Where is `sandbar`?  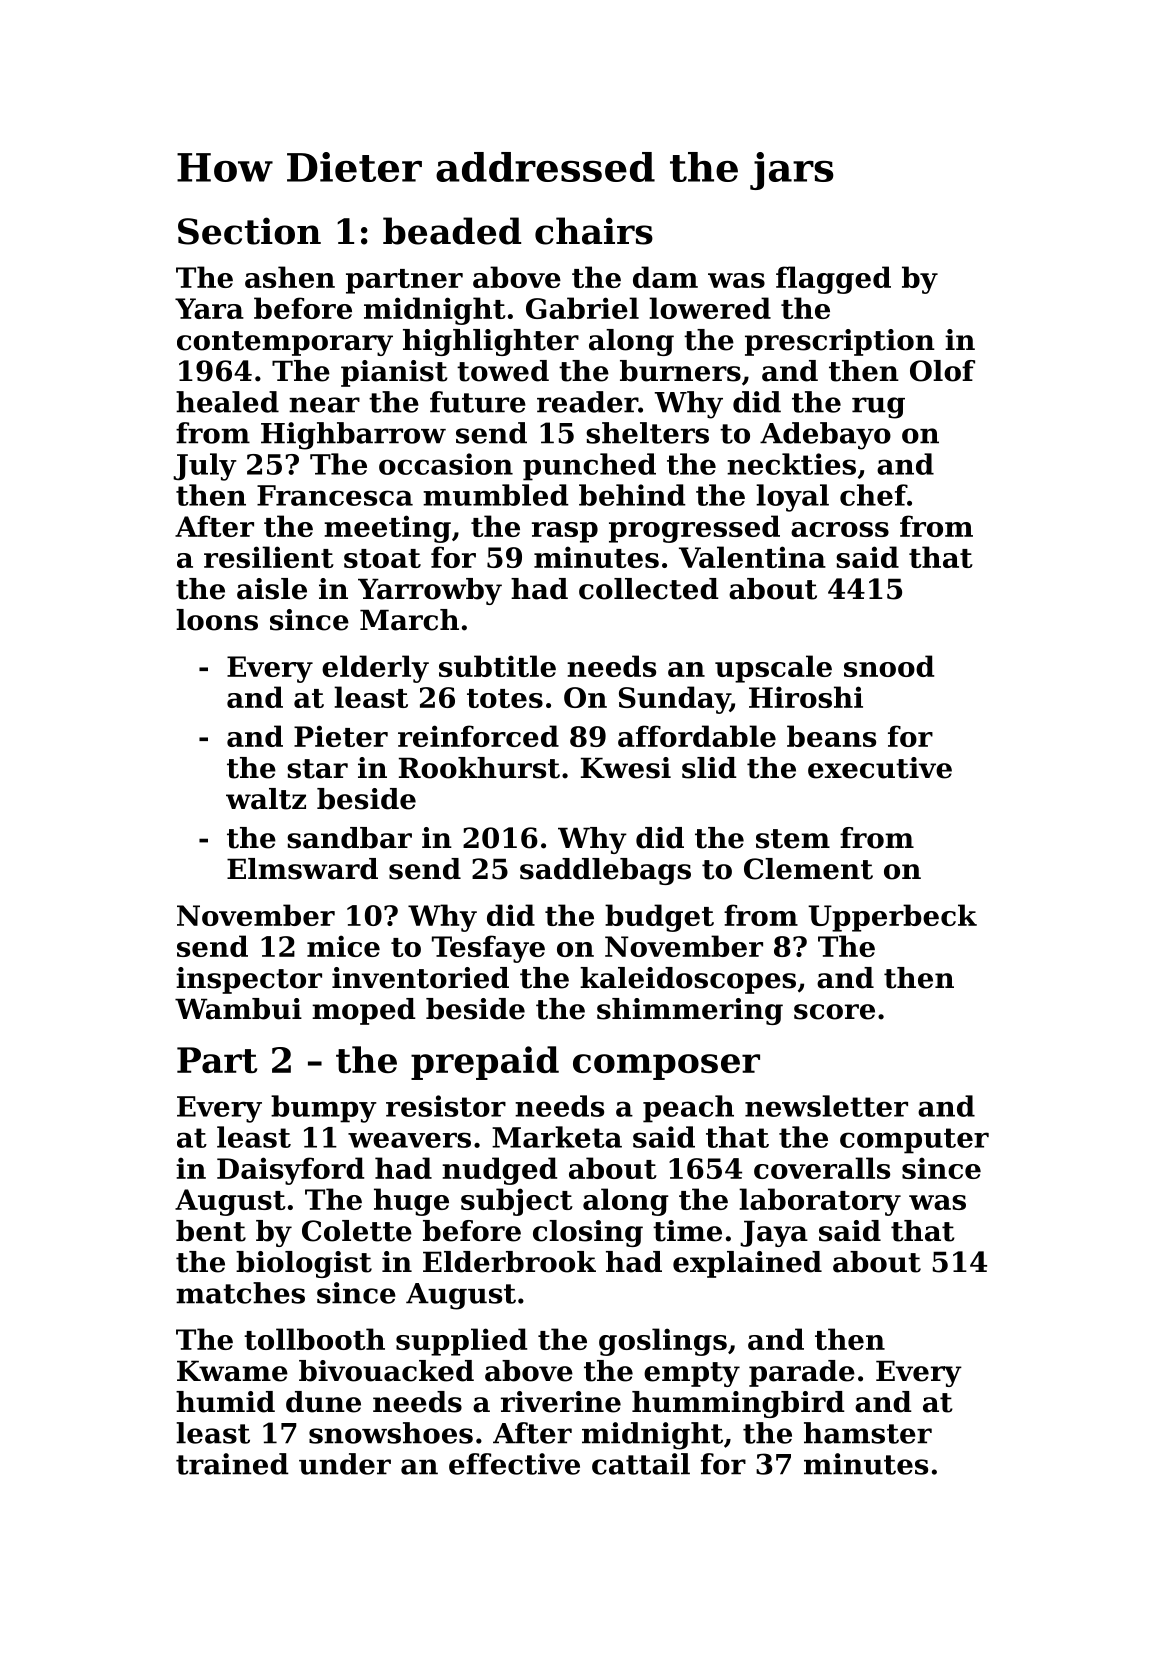
sandbar is located at coordinates (349, 838).
